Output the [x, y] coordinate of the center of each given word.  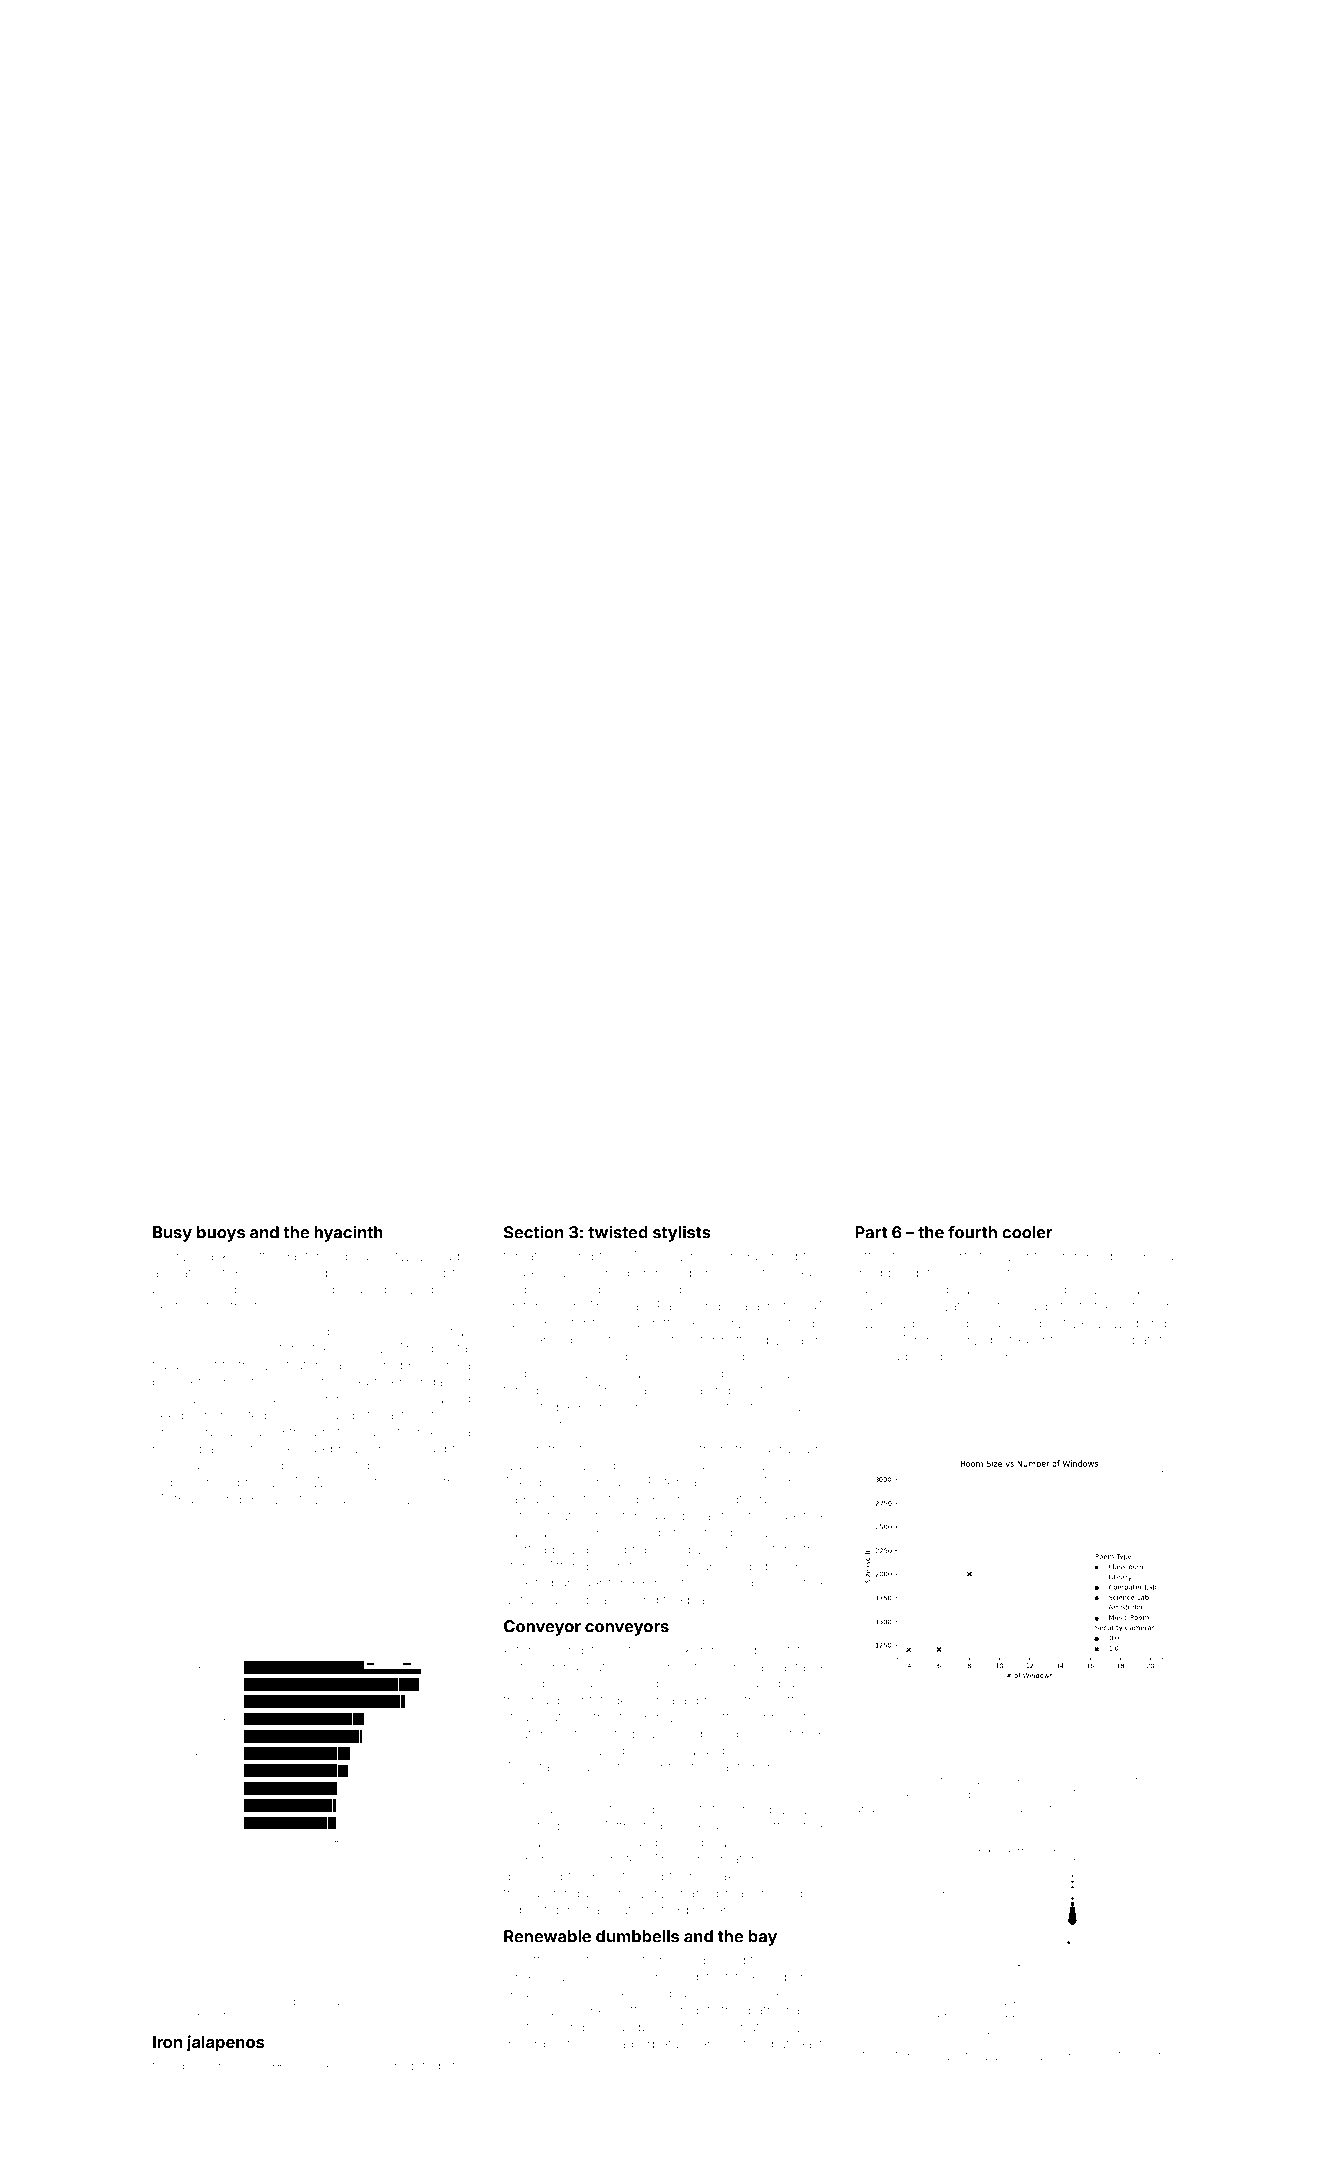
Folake [722, 1876]
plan [700, 1601]
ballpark [527, 1860]
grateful [1150, 1341]
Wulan [235, 2001]
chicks [798, 1357]
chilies [1032, 1356]
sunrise [770, 1718]
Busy [172, 1234]
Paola [674, 1306]
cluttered [795, 1700]
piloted [524, 1685]
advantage [790, 1668]
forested [528, 1582]
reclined [177, 1449]
